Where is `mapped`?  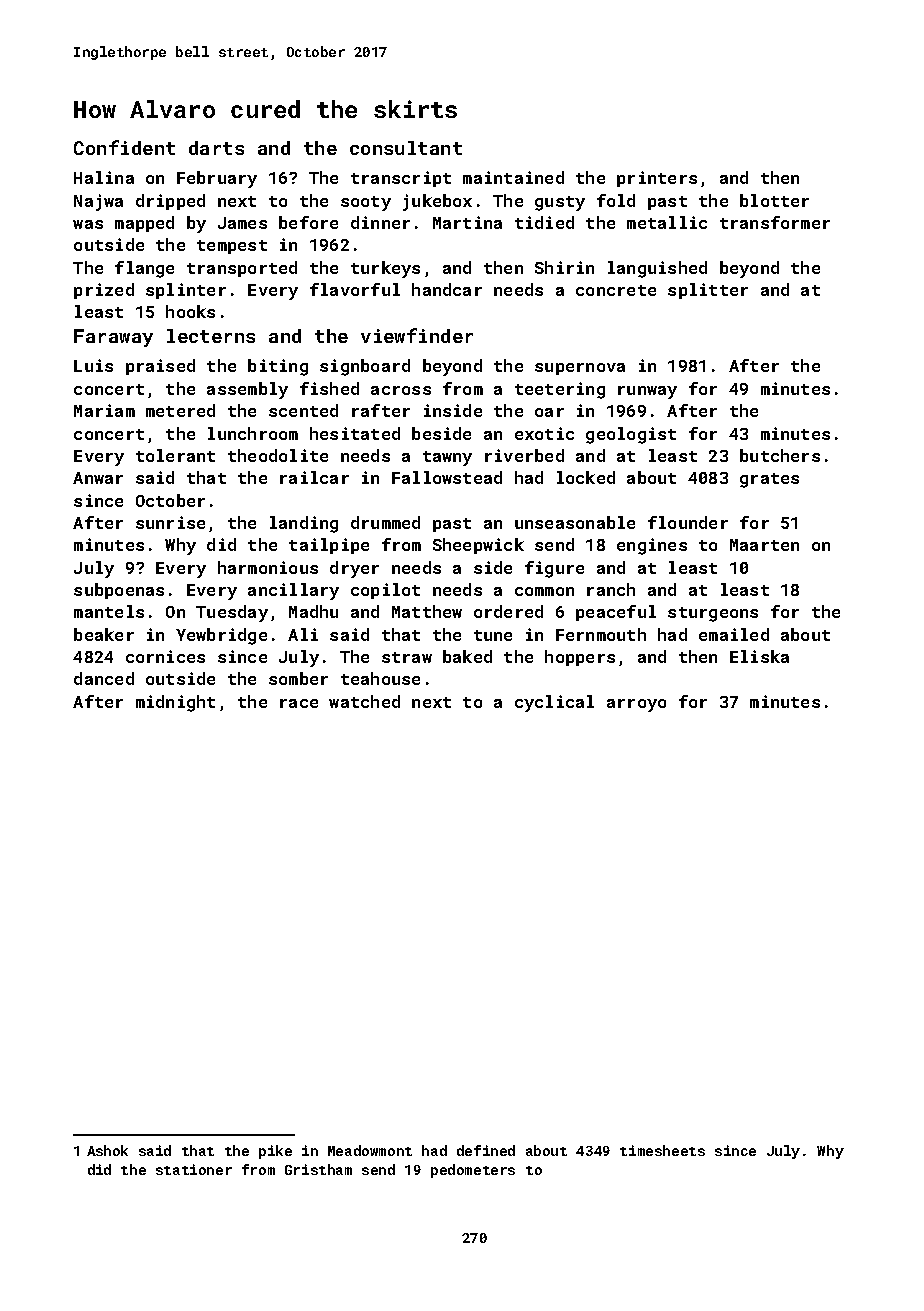
mapped is located at coordinates (144, 224).
